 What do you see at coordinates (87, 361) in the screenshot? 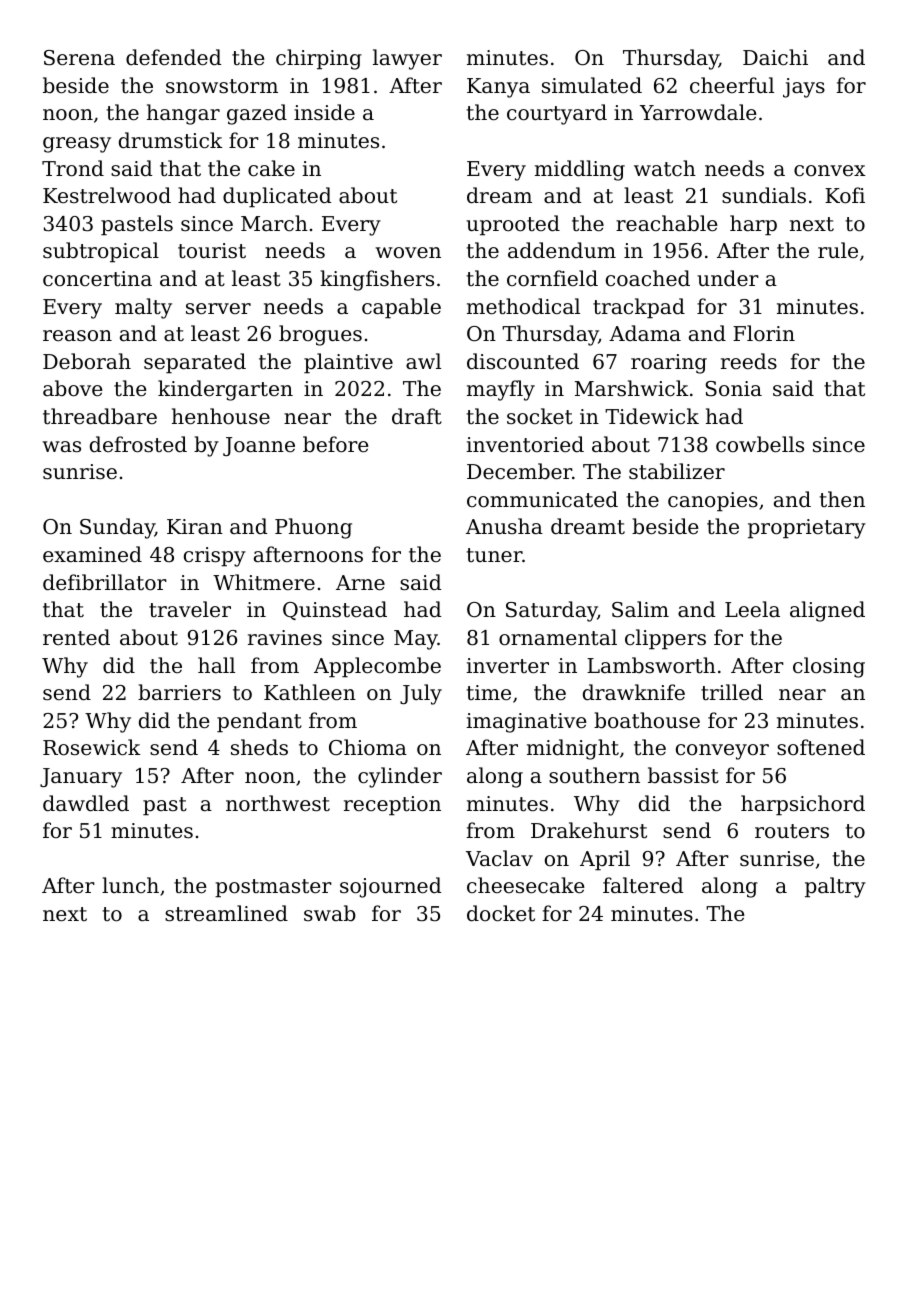
I see `Deborah` at bounding box center [87, 361].
